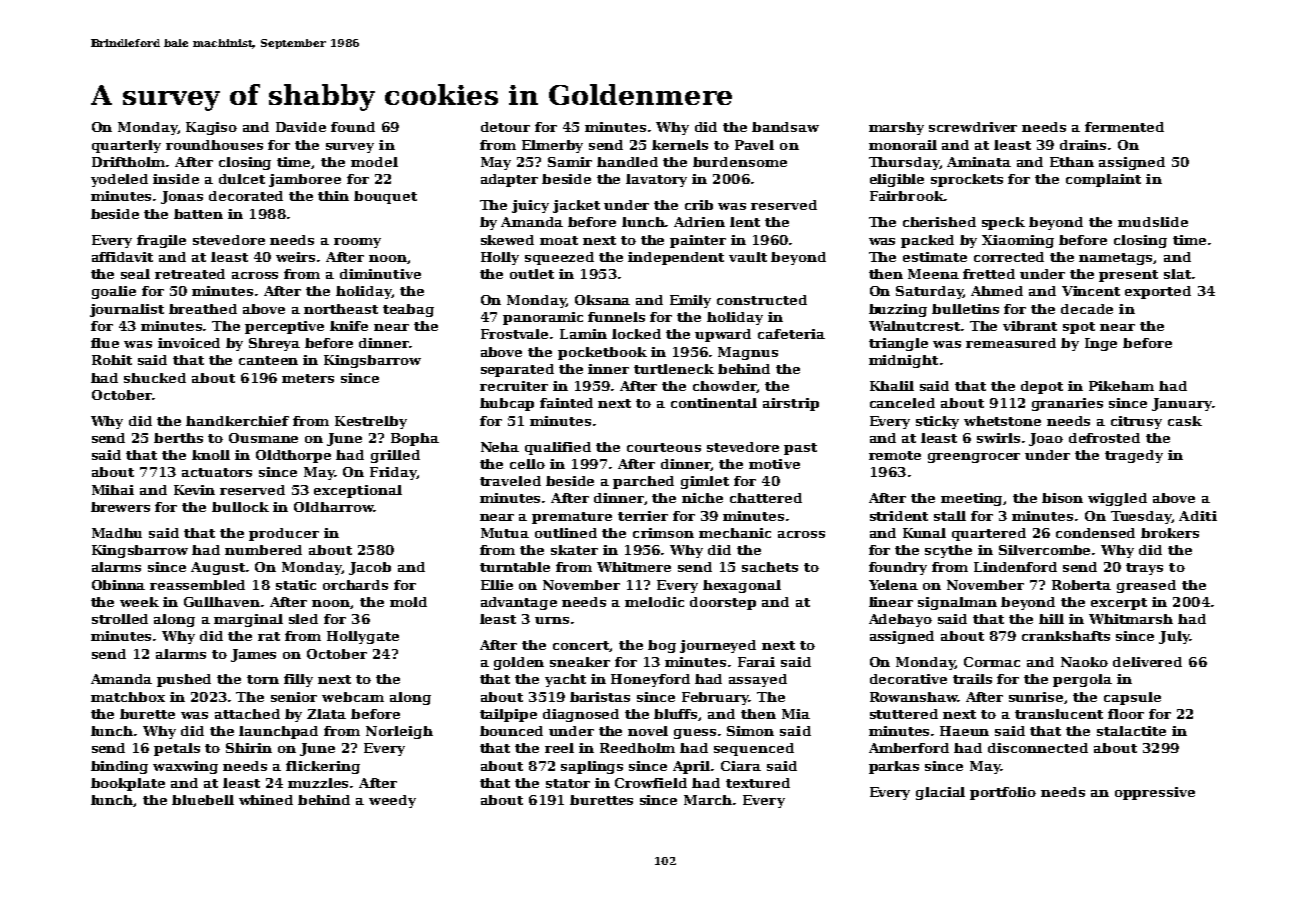 Image resolution: width=1308 pixels, height=924 pixels. I want to click on Silvercombe, so click(1044, 550).
